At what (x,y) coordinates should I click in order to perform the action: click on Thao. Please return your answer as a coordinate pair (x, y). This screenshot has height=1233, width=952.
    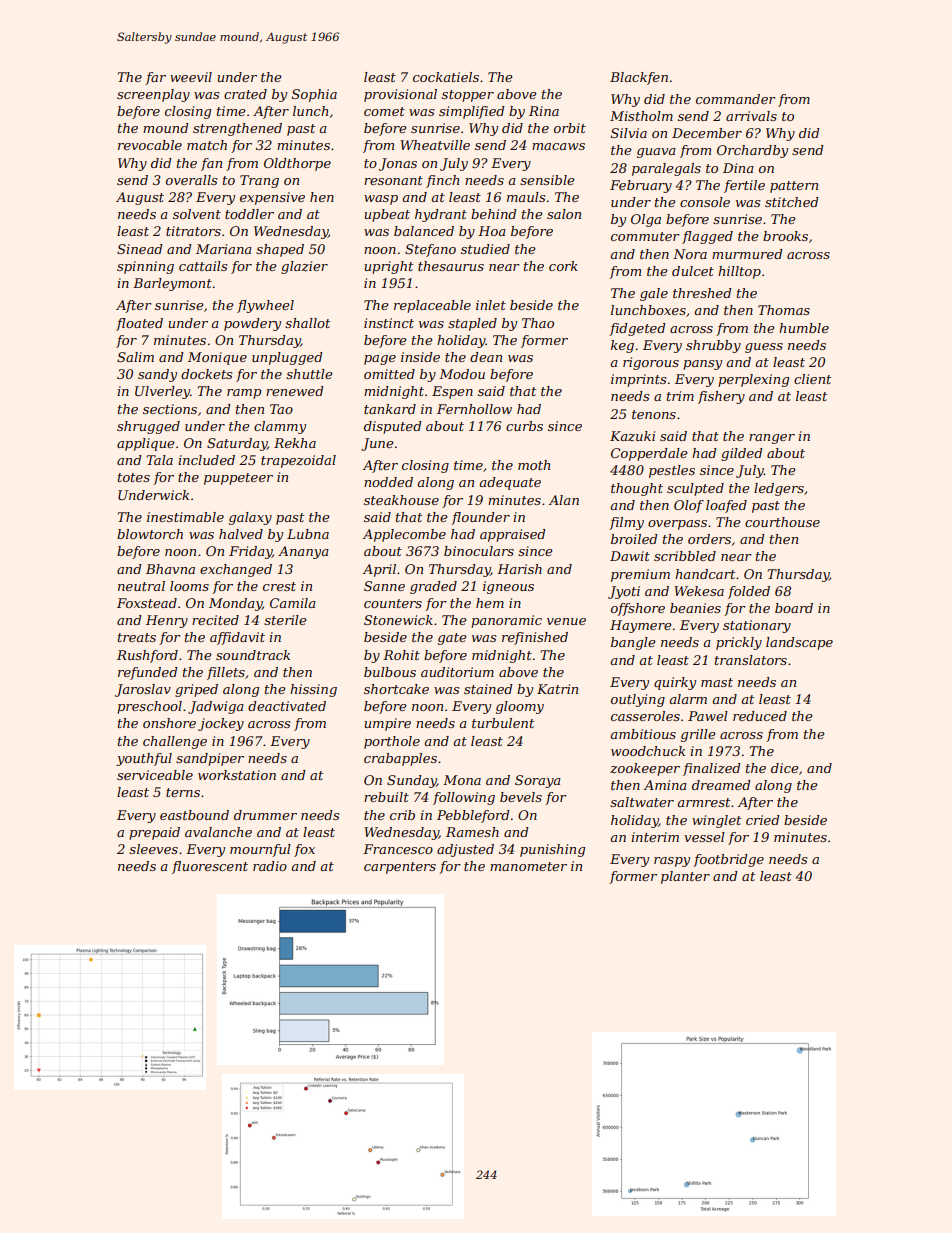
    Looking at the image, I should click on (538, 323).
